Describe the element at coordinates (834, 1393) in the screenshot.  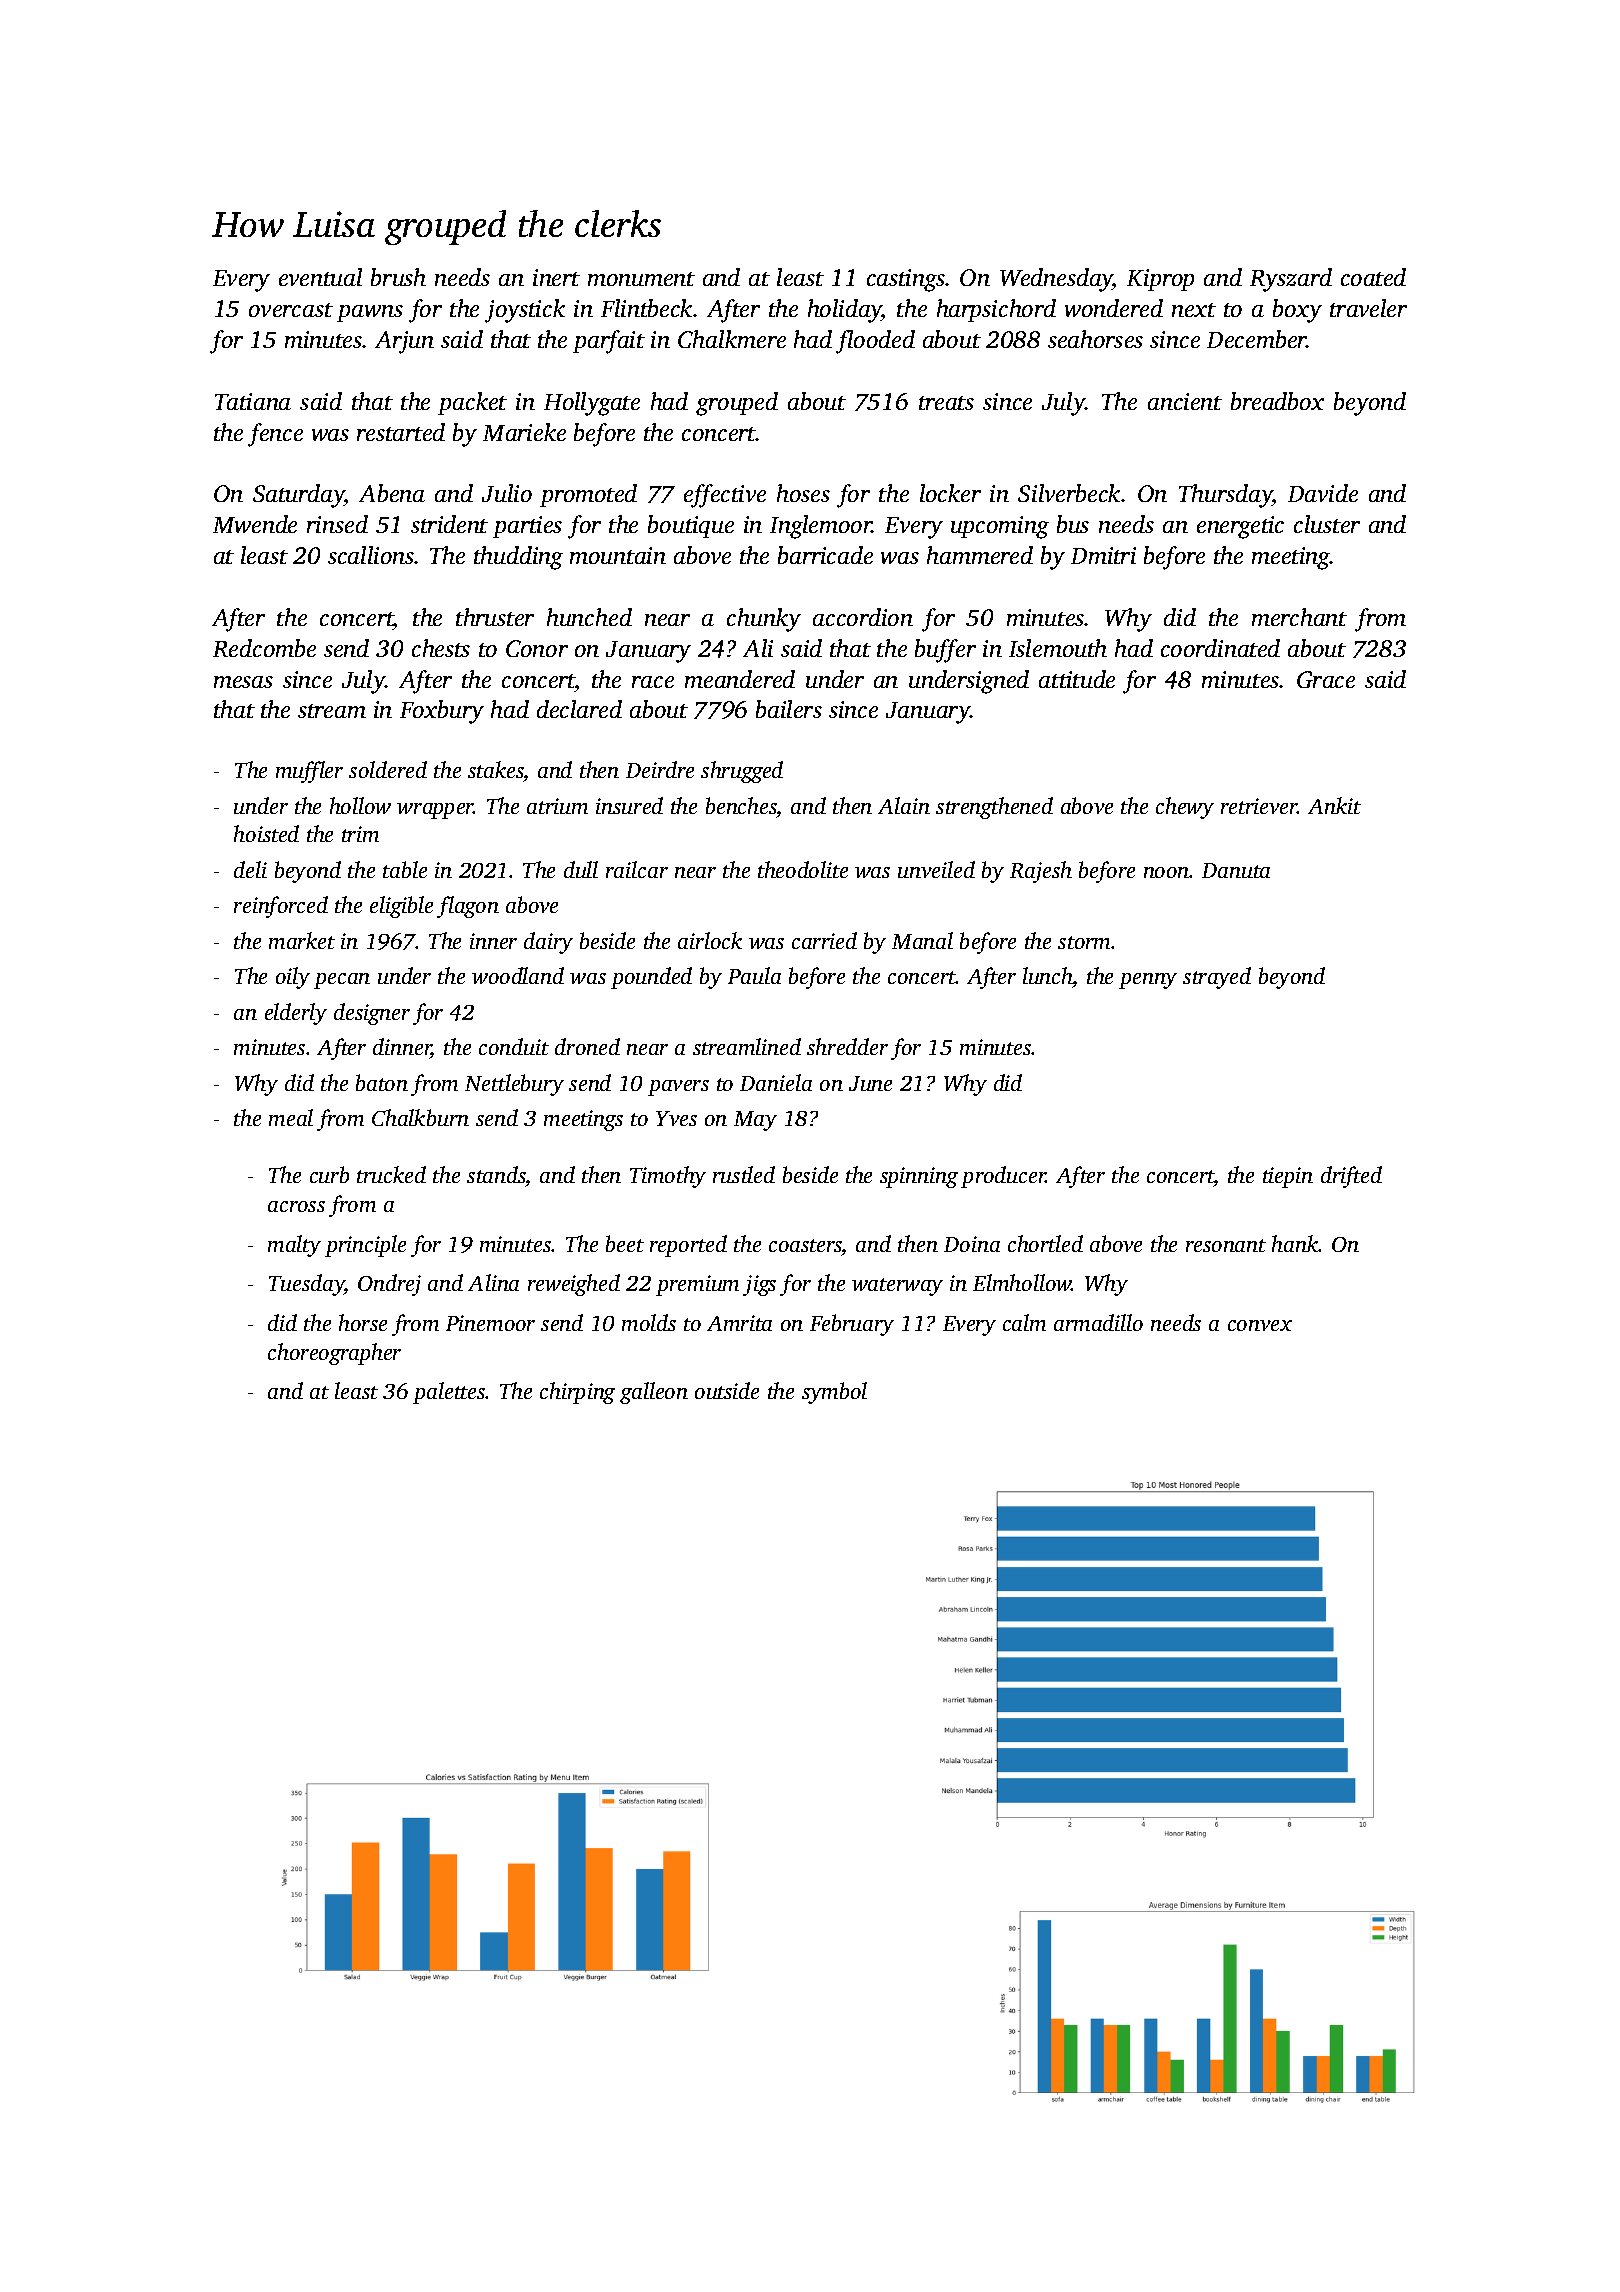
I see `symbol` at that location.
